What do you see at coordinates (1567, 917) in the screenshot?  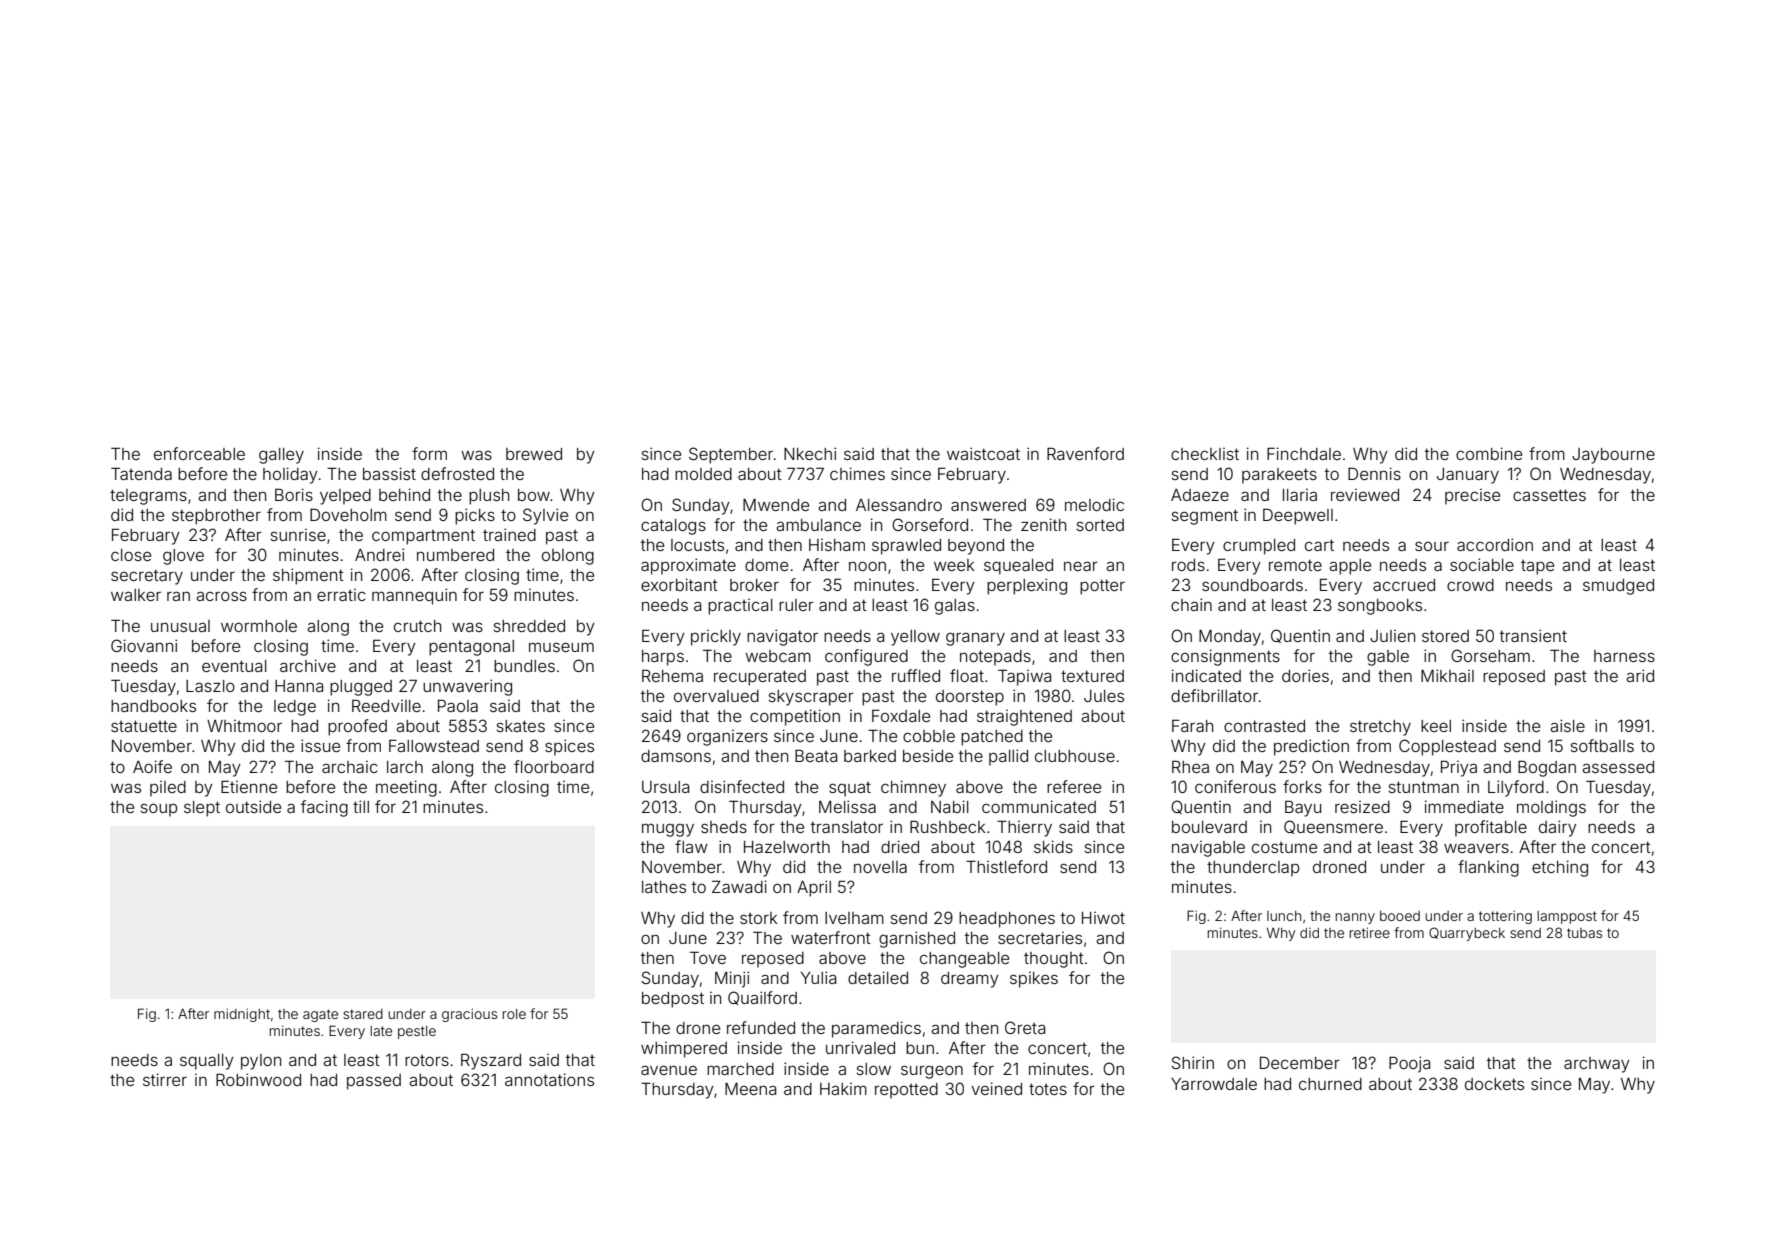 I see `lamppost` at bounding box center [1567, 917].
